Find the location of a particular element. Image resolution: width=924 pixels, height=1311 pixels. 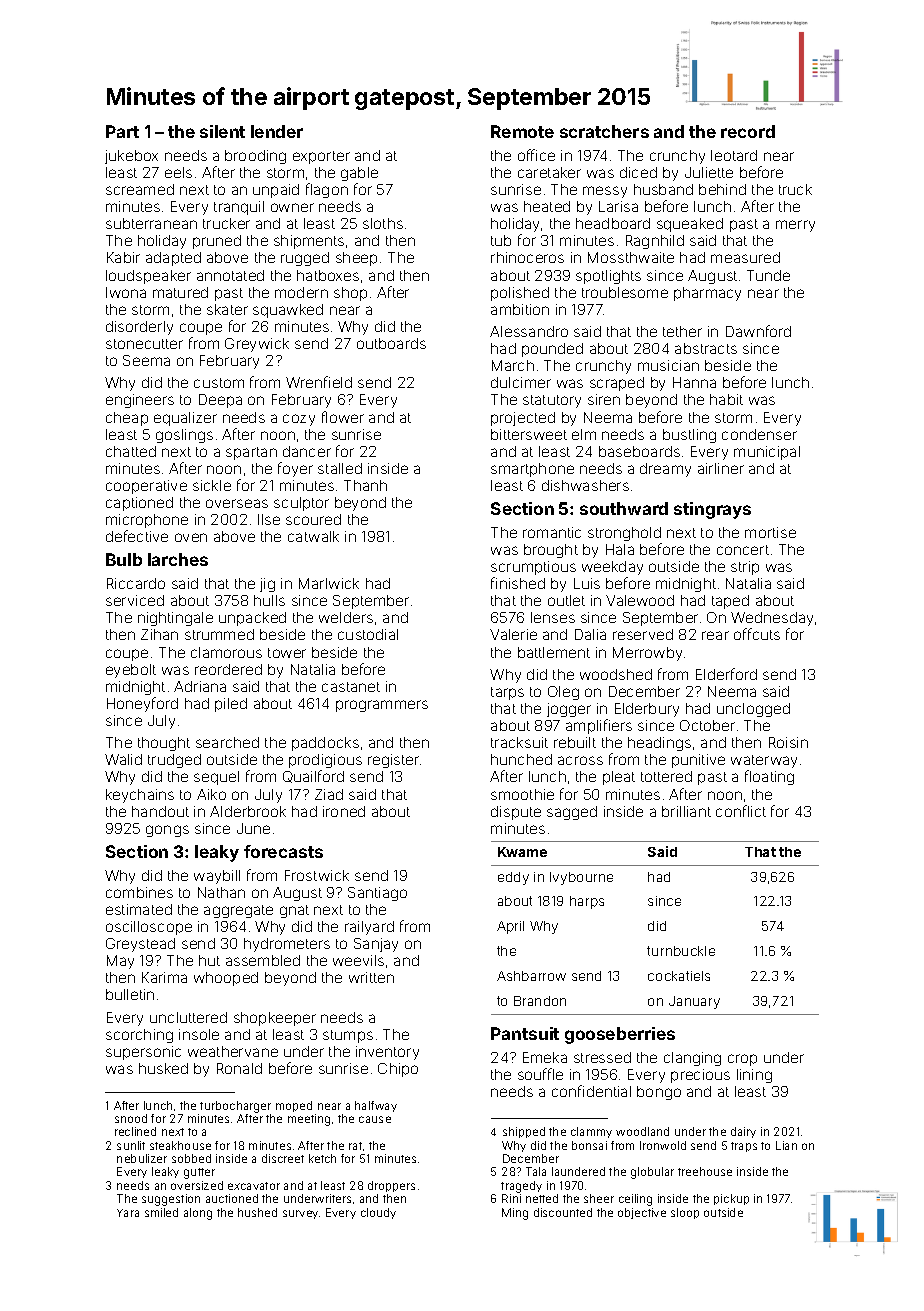

pharmacy is located at coordinates (707, 294).
